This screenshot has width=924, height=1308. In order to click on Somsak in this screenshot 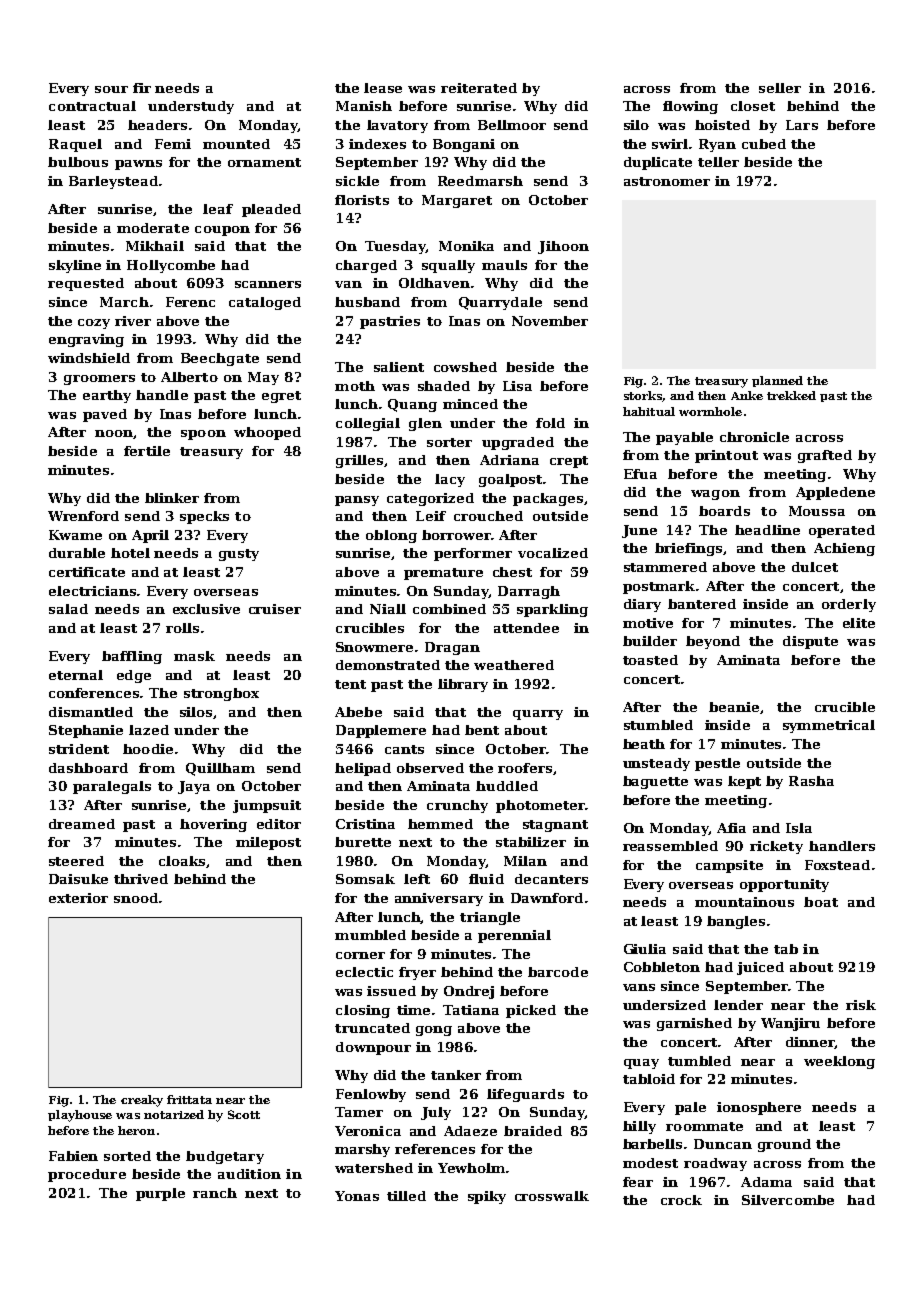, I will do `click(365, 879)`.
